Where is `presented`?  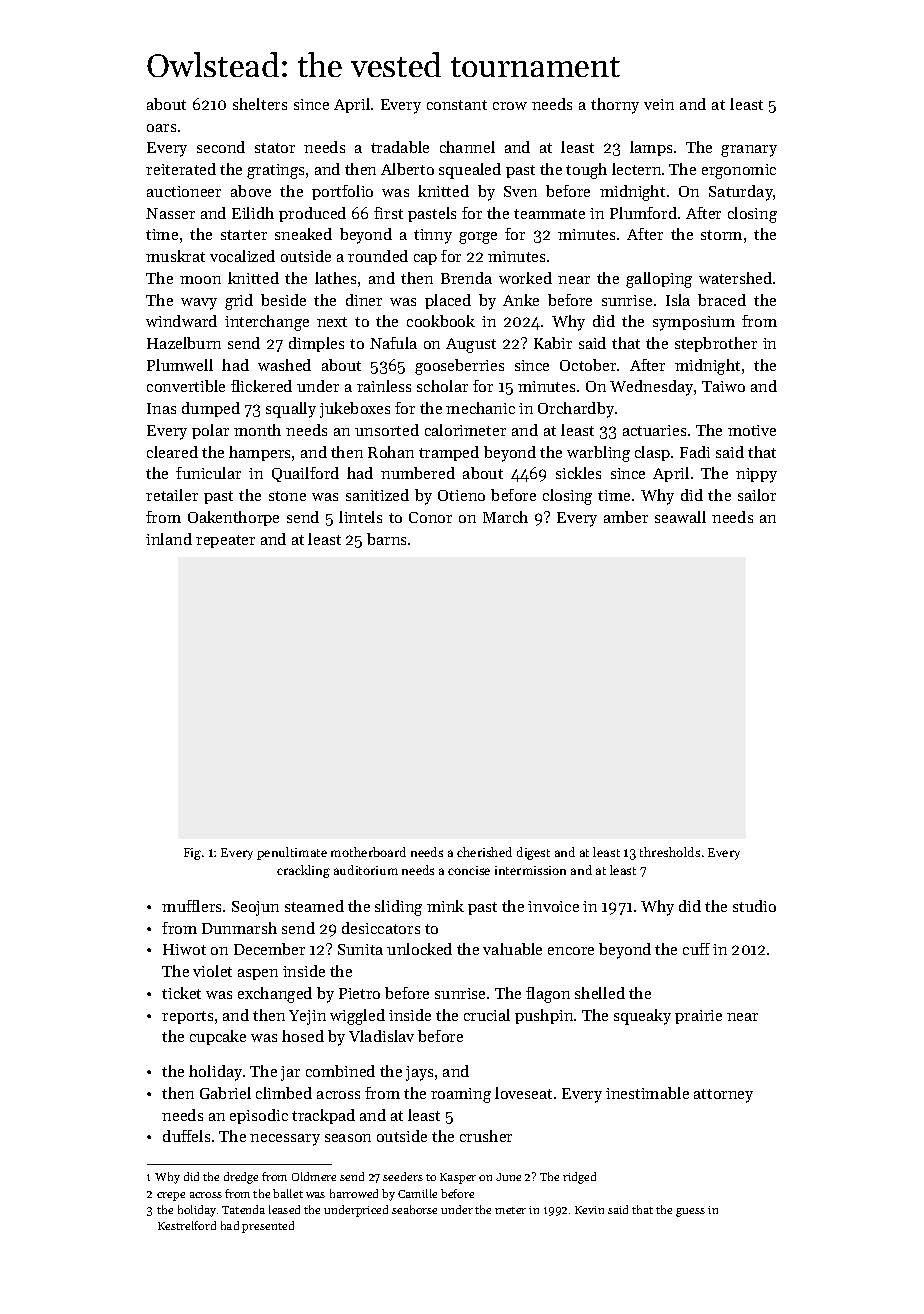 presented is located at coordinates (268, 1227).
